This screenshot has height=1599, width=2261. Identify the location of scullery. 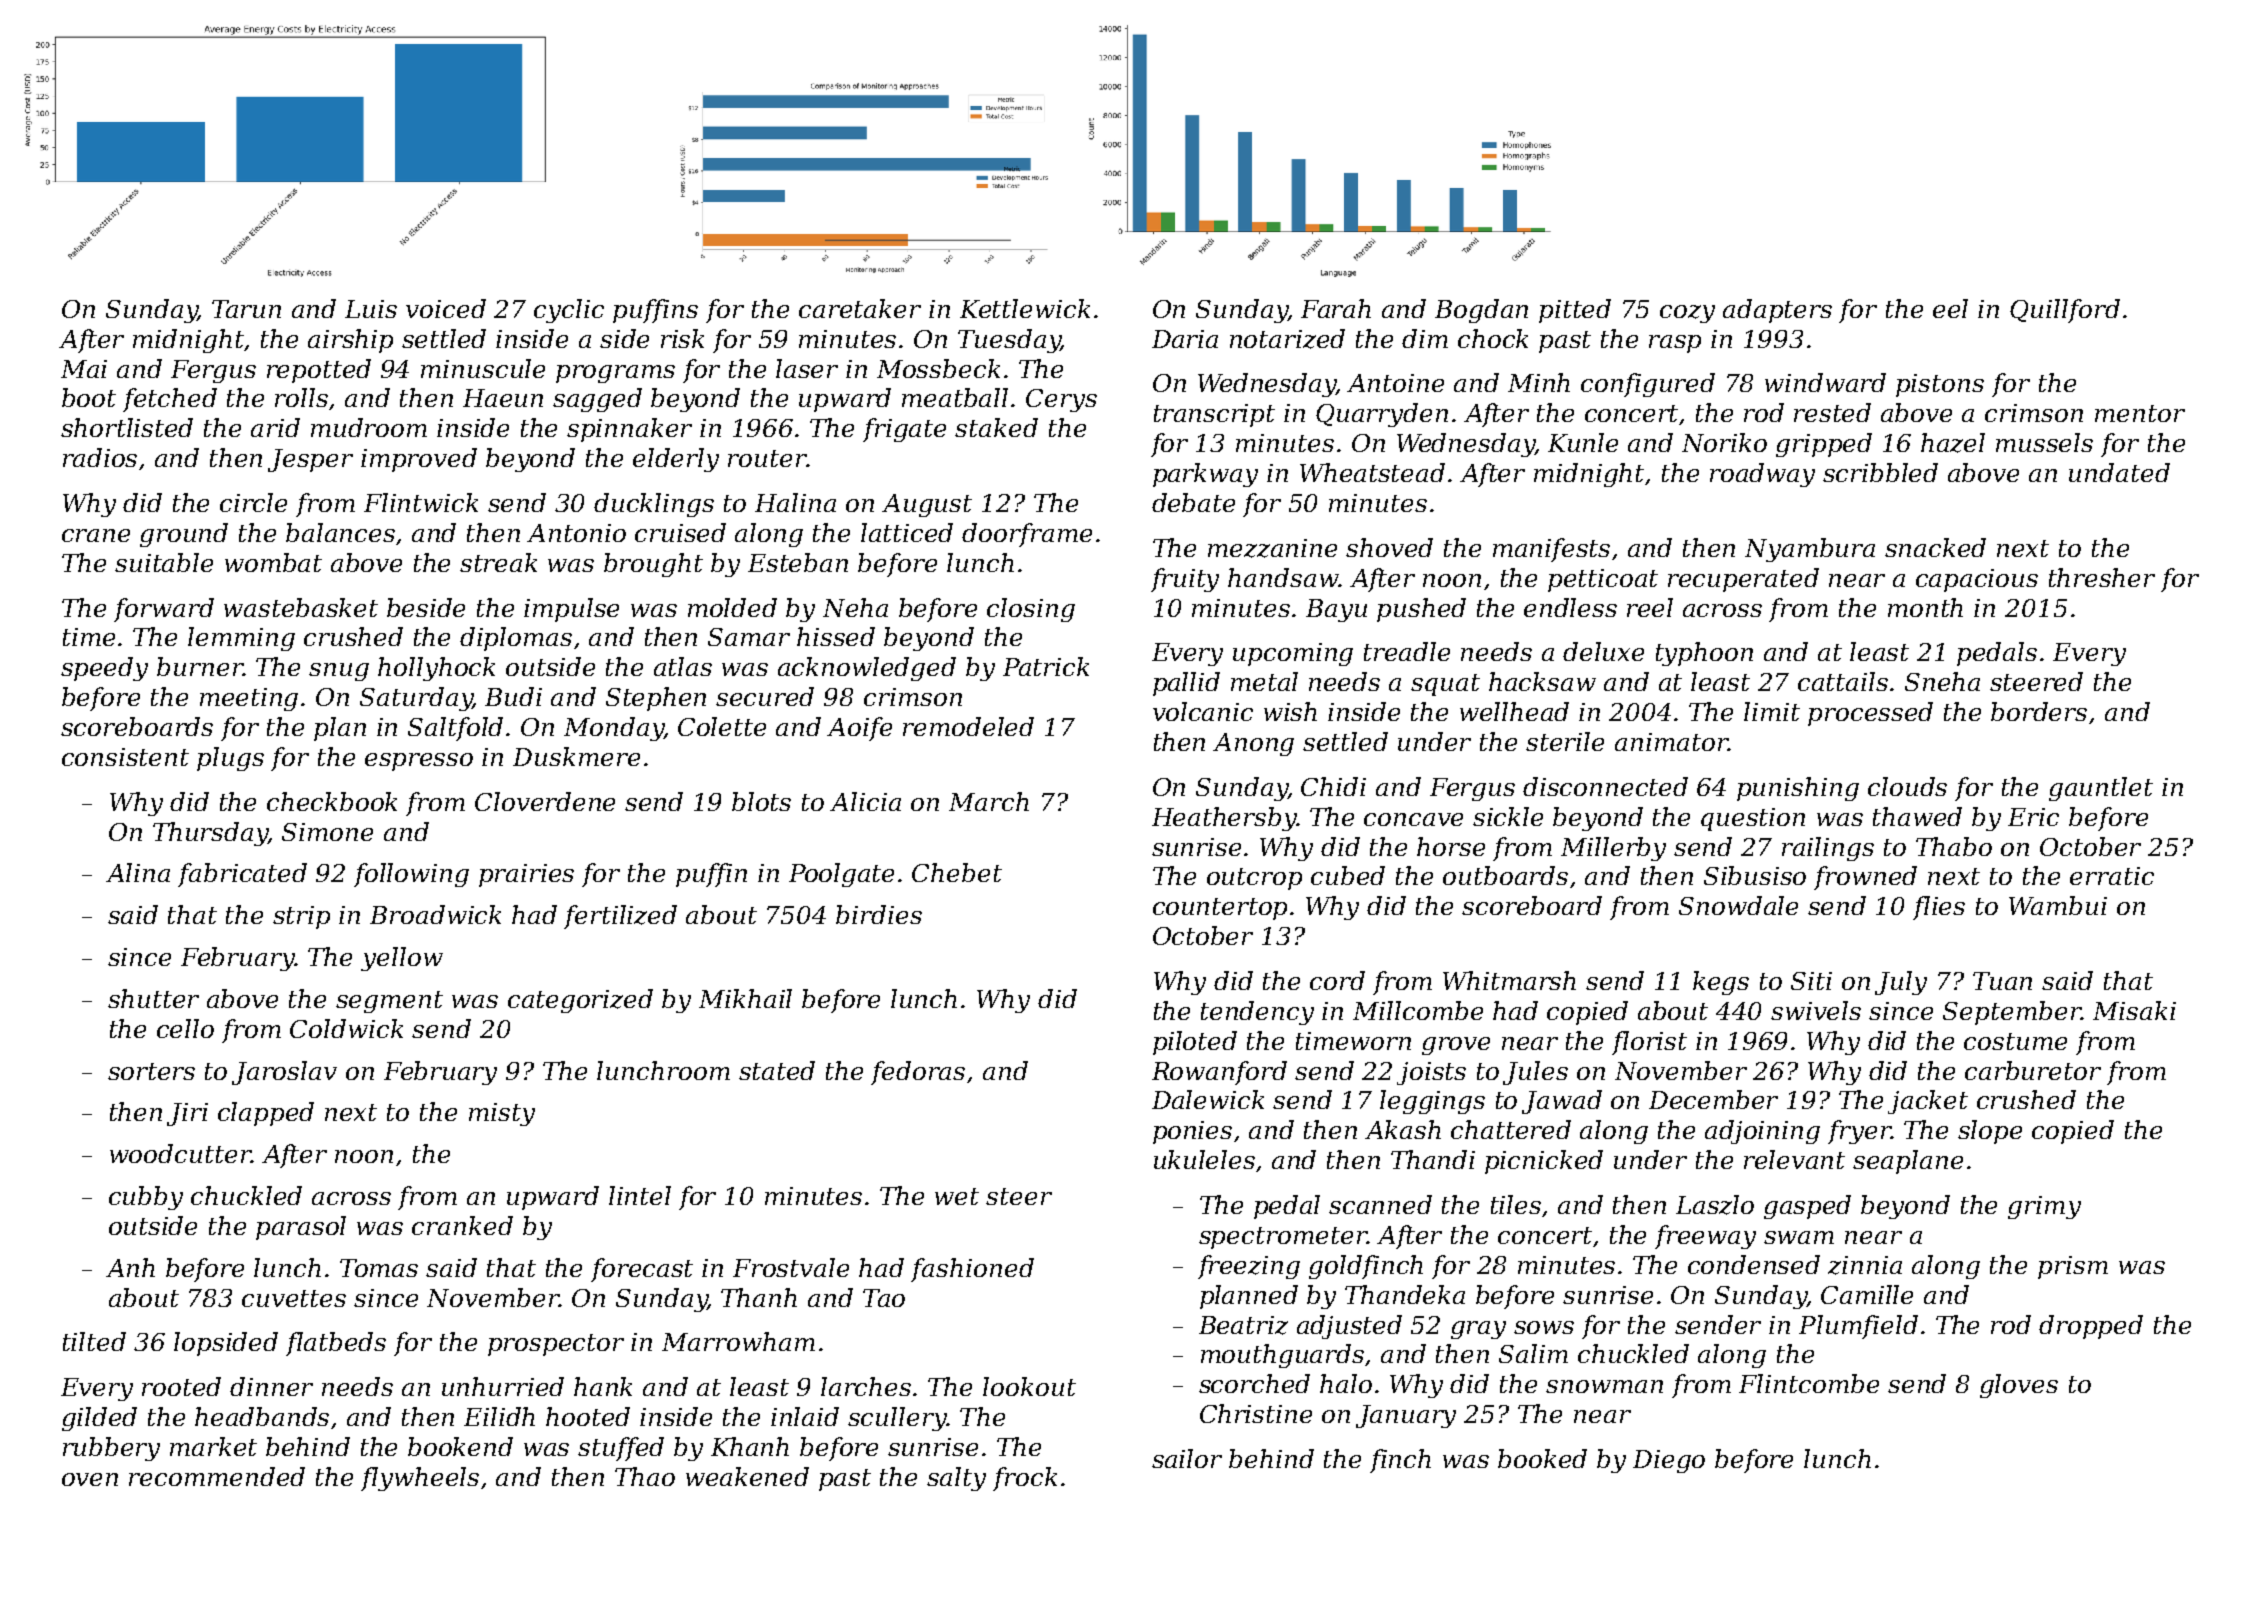
(897, 1419).
